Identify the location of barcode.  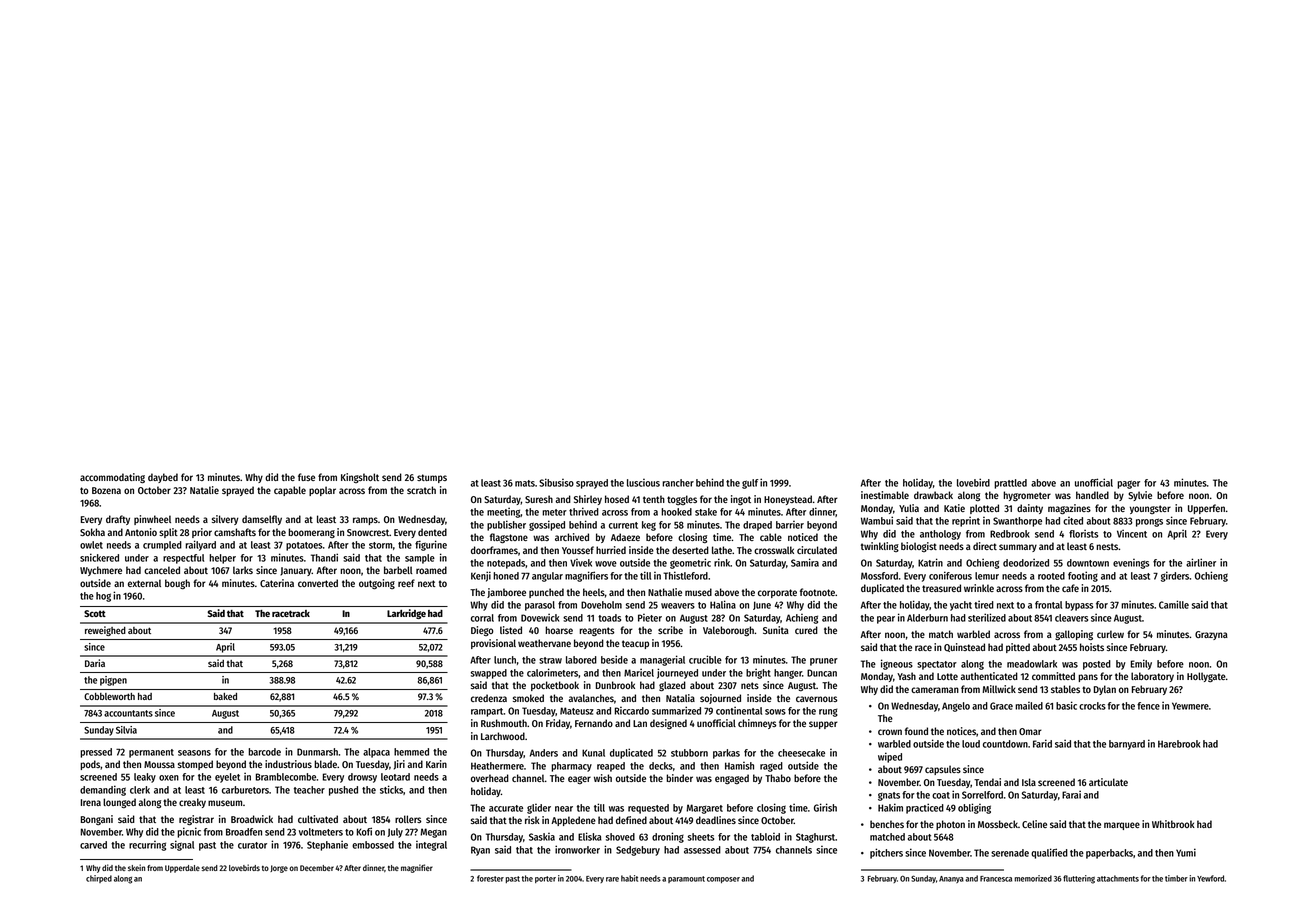
(264, 752).
